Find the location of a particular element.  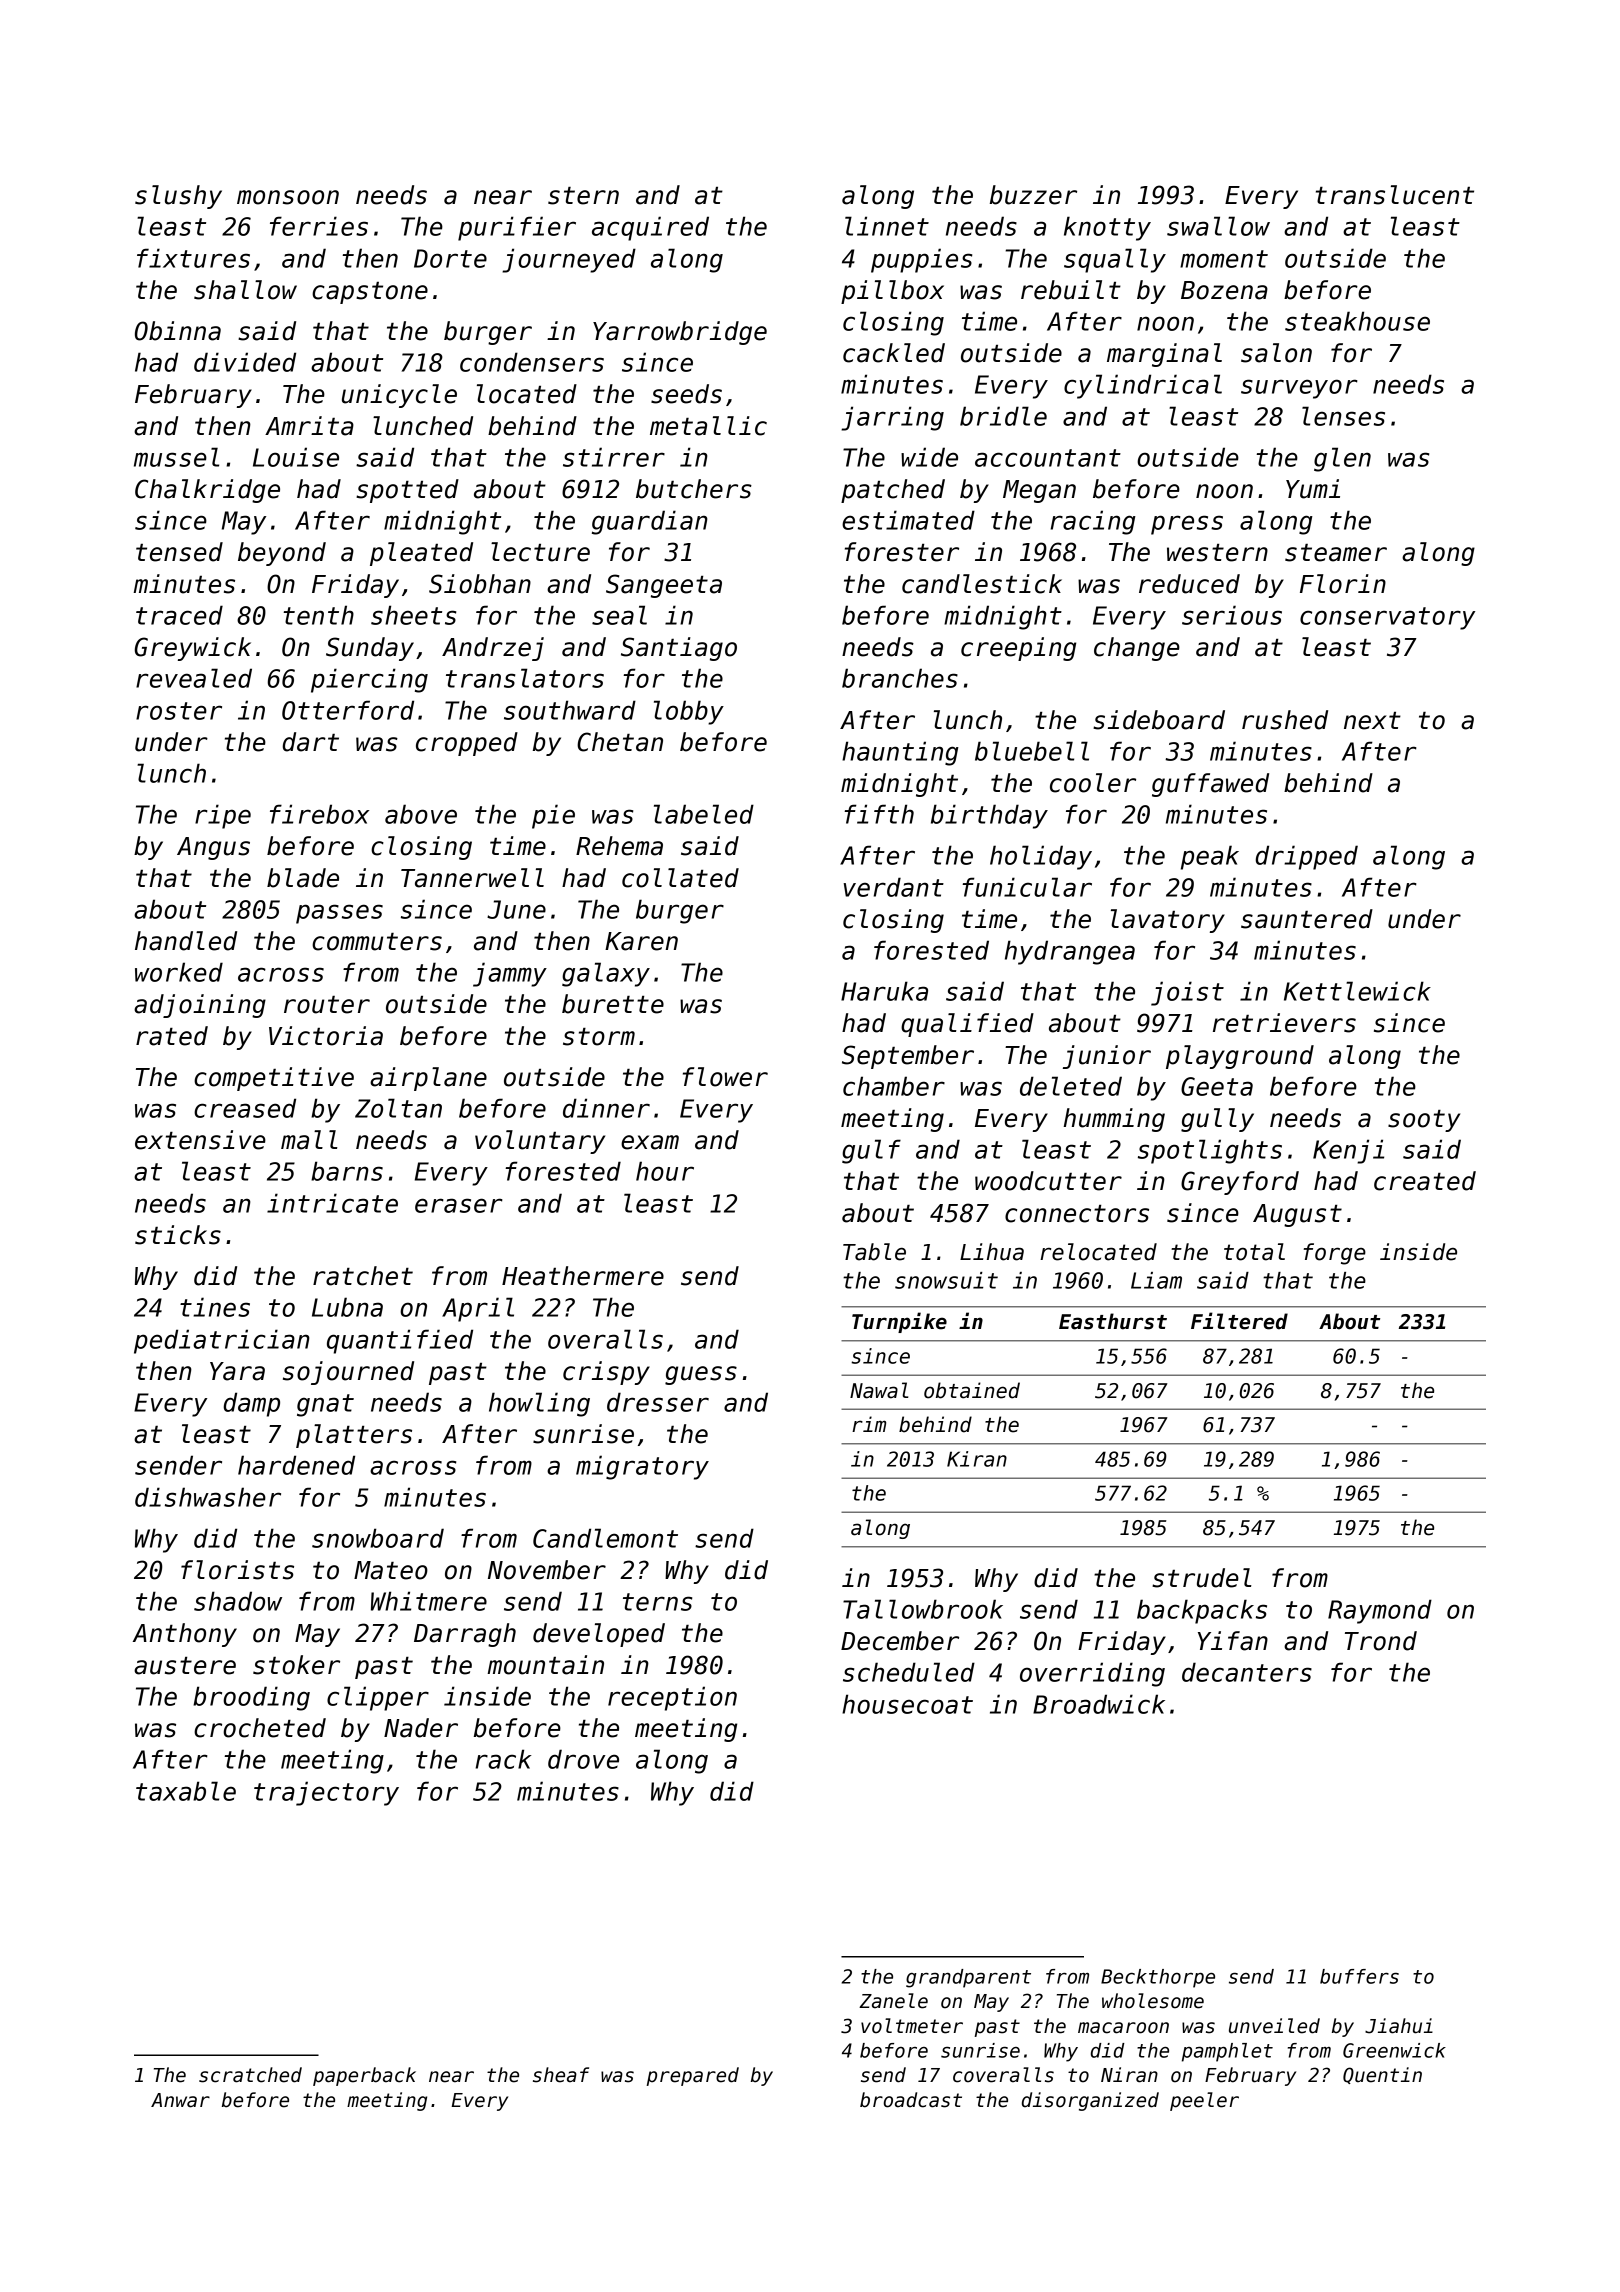

prepared is located at coordinates (693, 2076).
